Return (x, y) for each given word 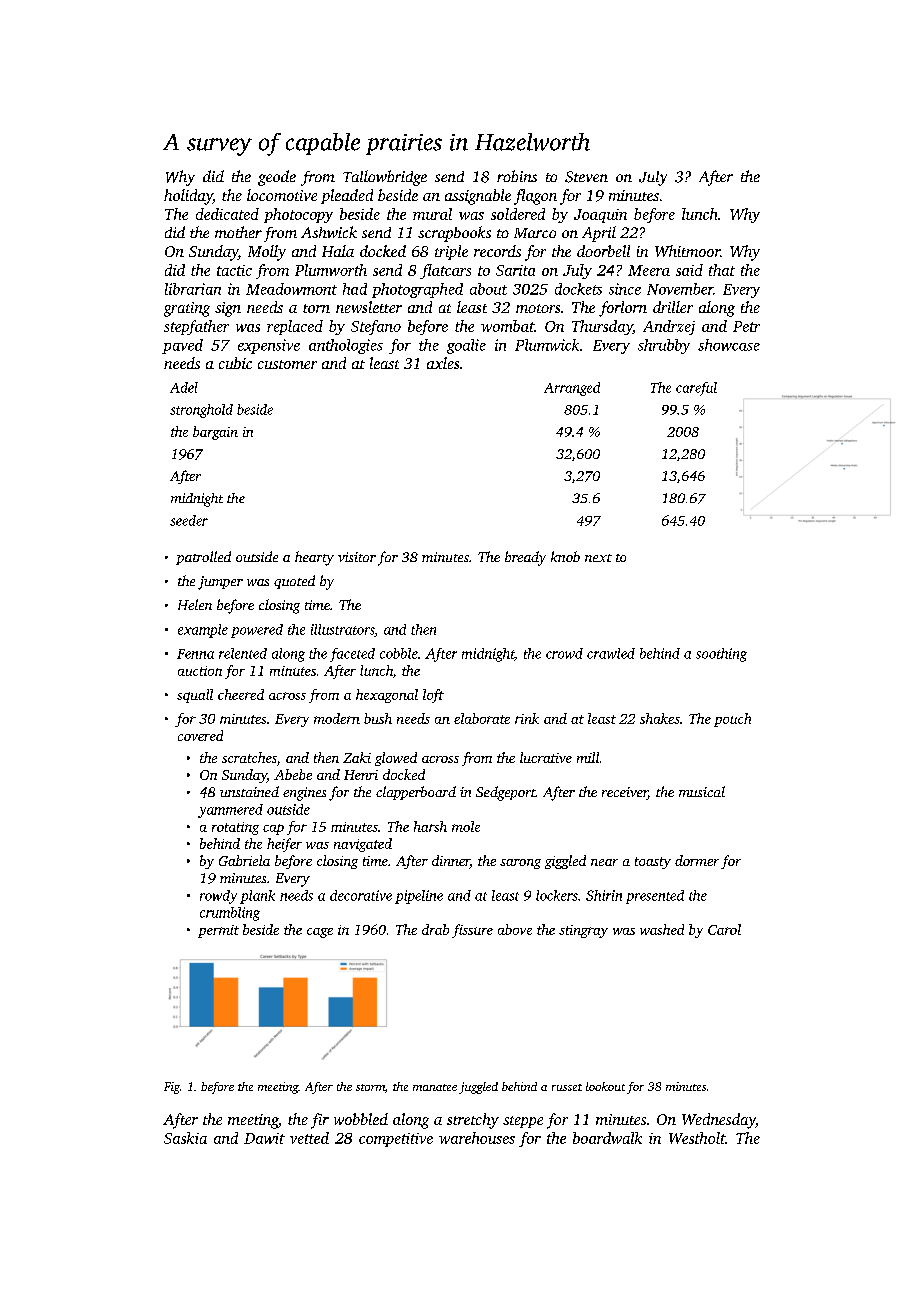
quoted (294, 582)
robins (517, 176)
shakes (660, 718)
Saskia (185, 1138)
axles (443, 363)
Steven (586, 177)
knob (565, 556)
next (598, 558)
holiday (188, 197)
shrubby (664, 346)
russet (567, 1087)
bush (378, 718)
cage (320, 933)
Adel (184, 387)
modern (337, 718)
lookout (605, 1086)
